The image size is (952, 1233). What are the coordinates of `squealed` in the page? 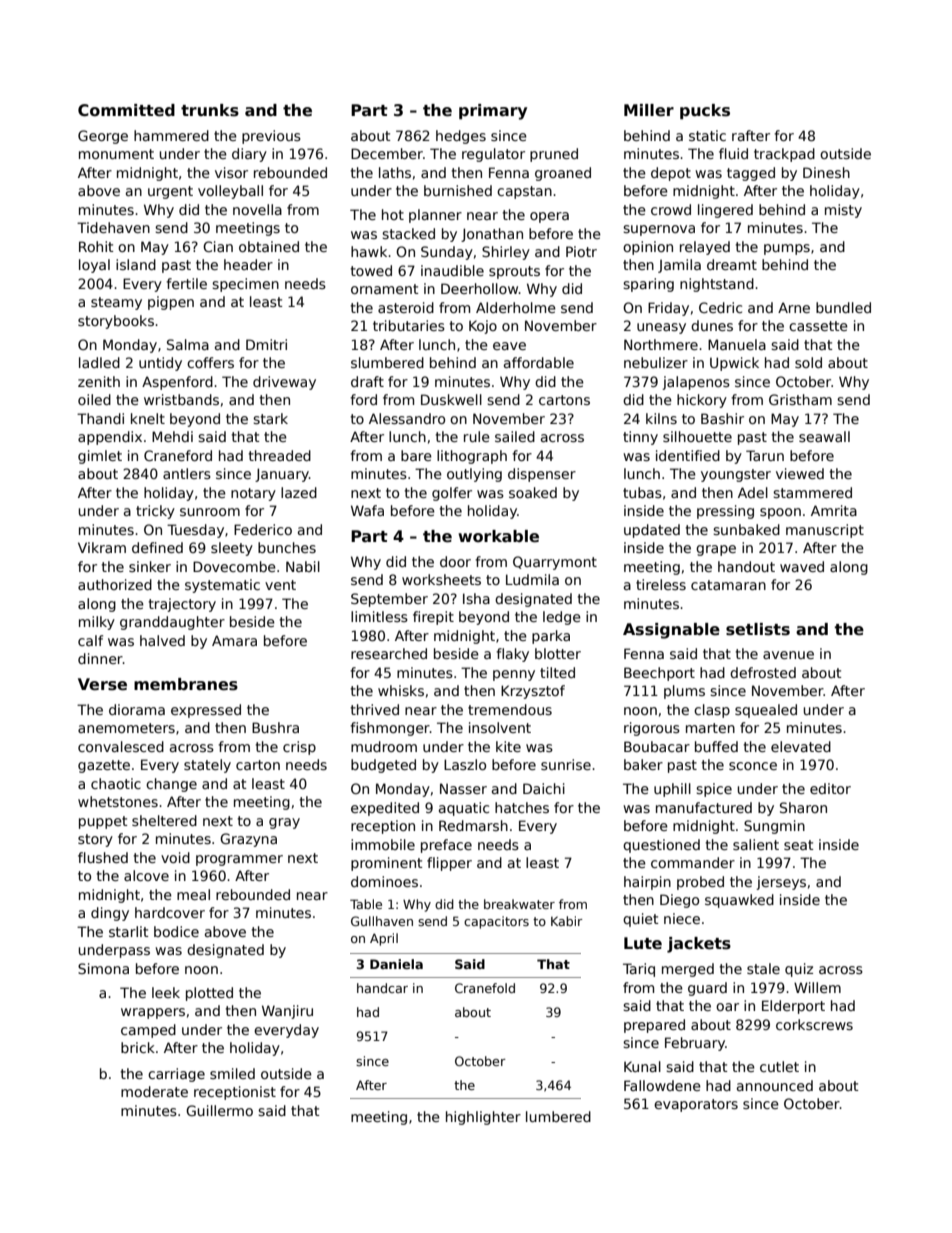 It's located at (766, 711).
